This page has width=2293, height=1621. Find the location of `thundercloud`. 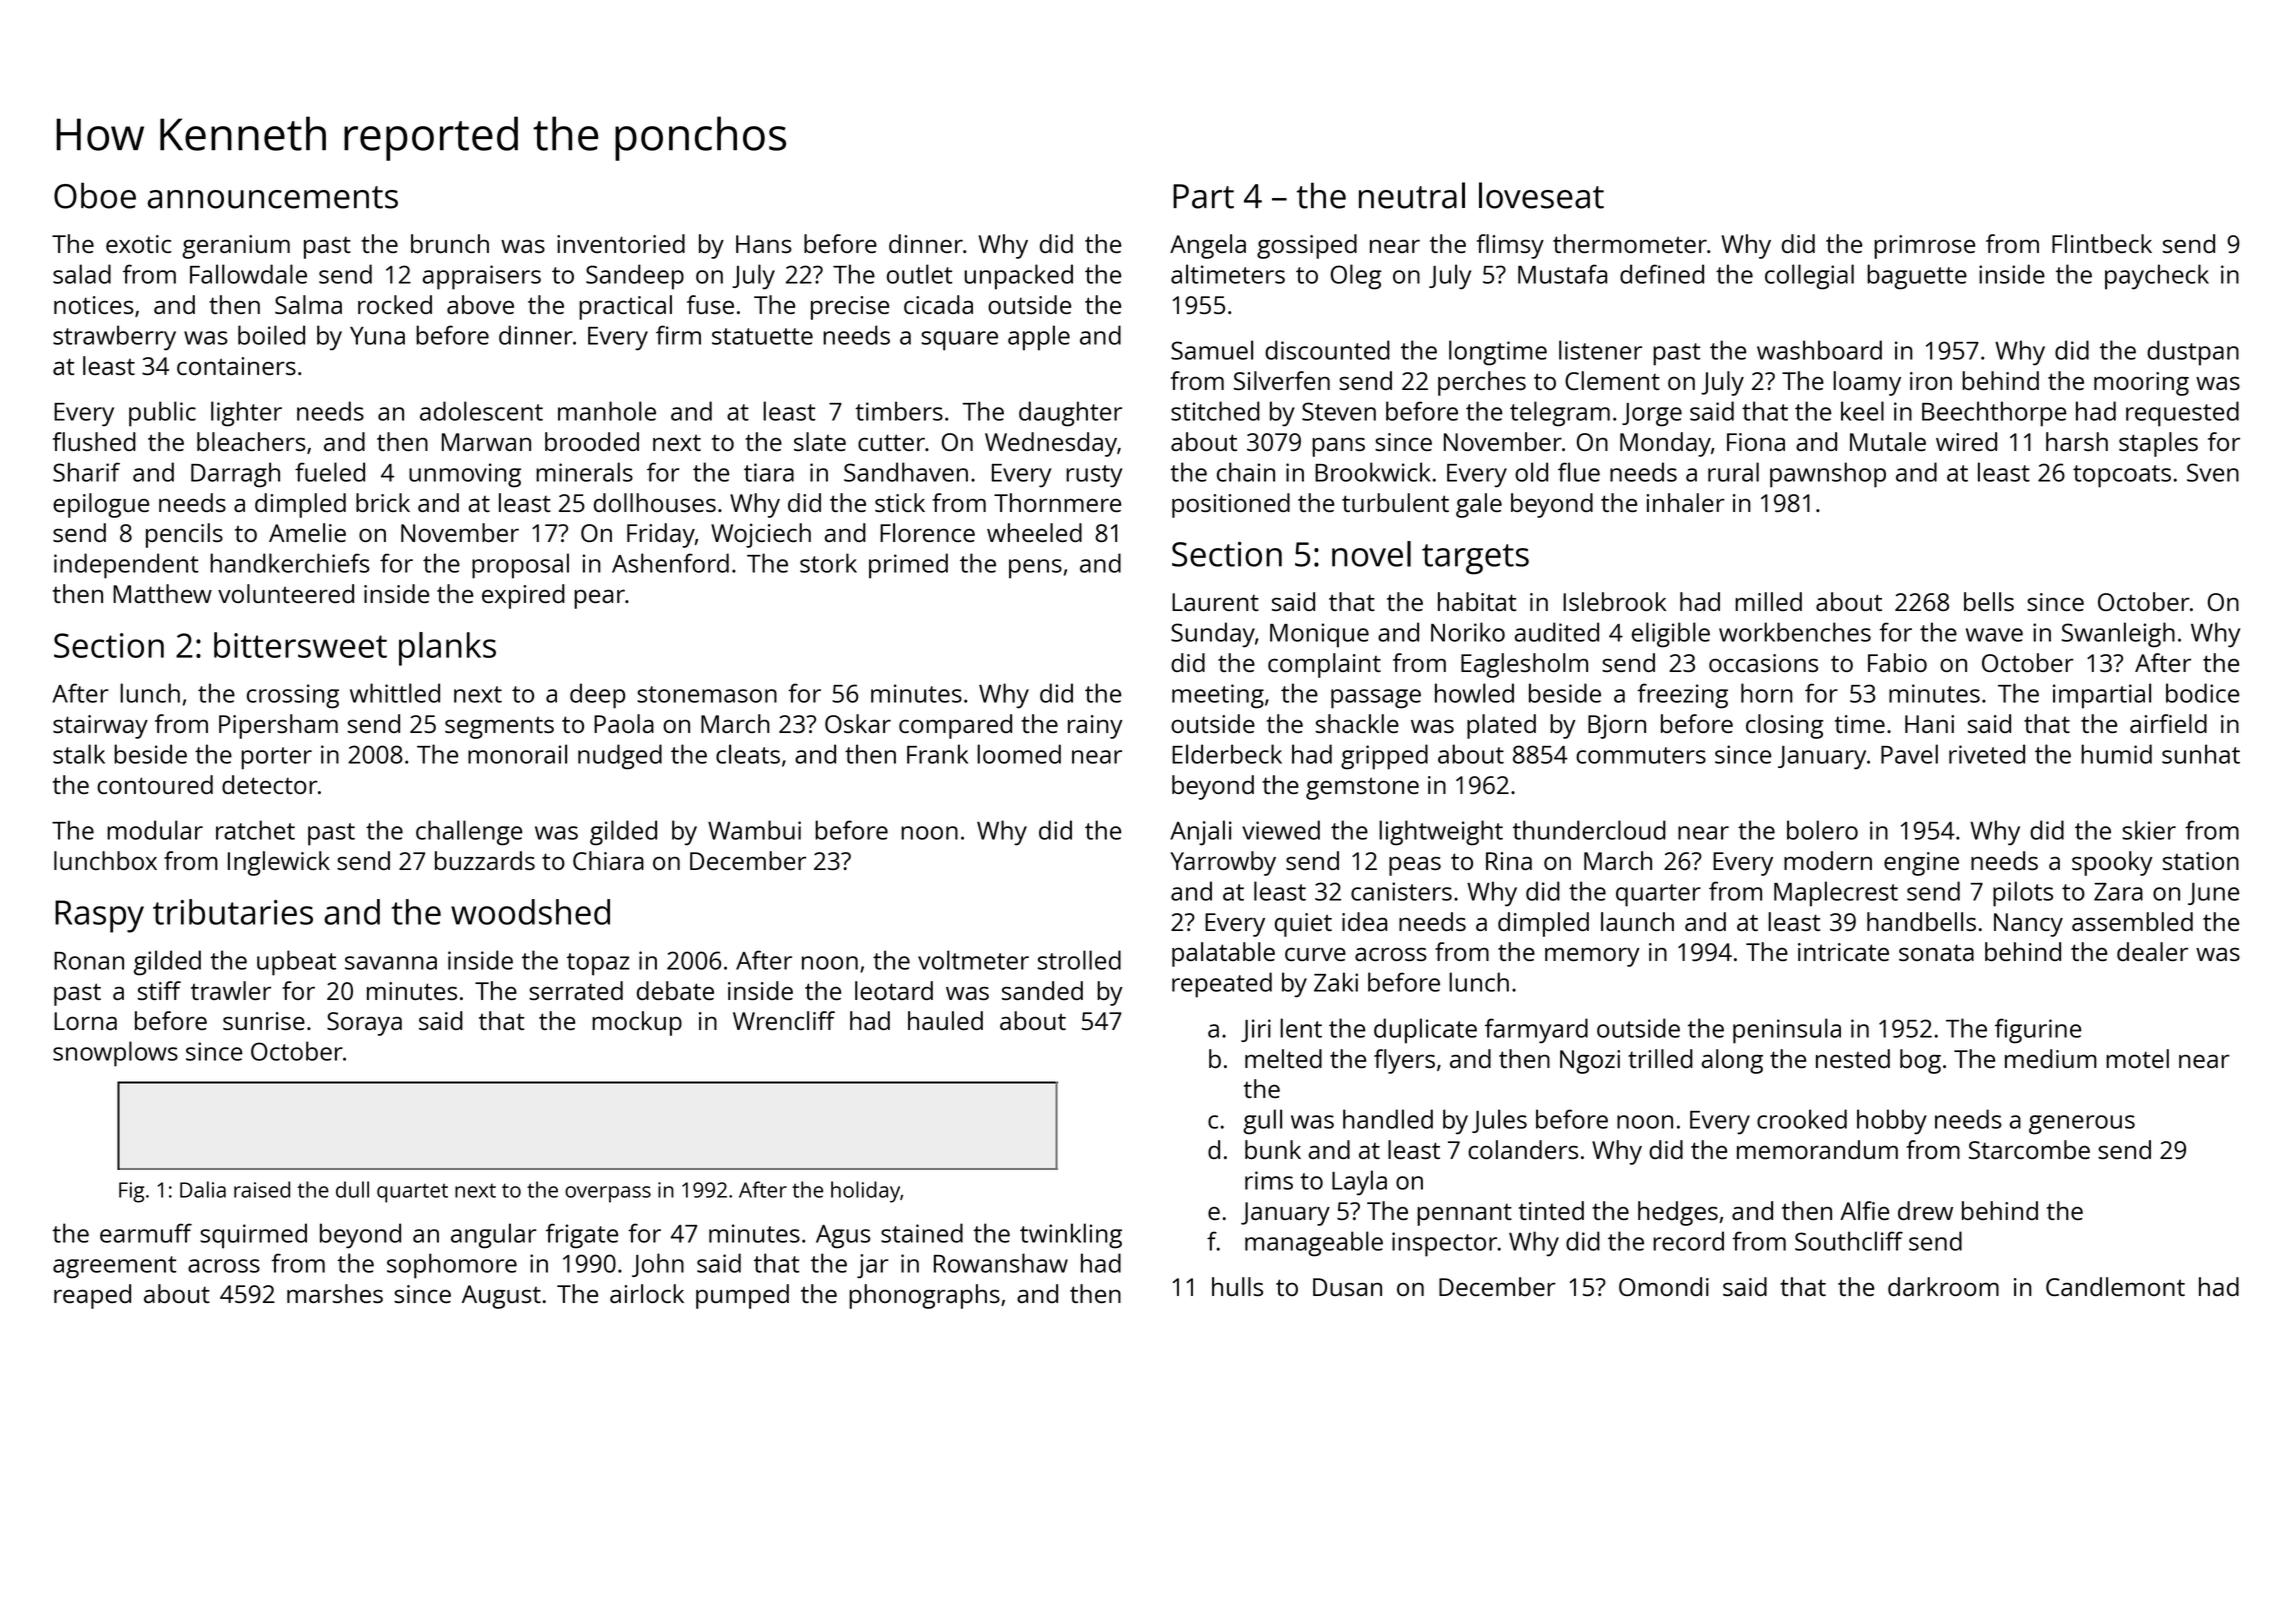

thundercloud is located at coordinates (1589, 830).
